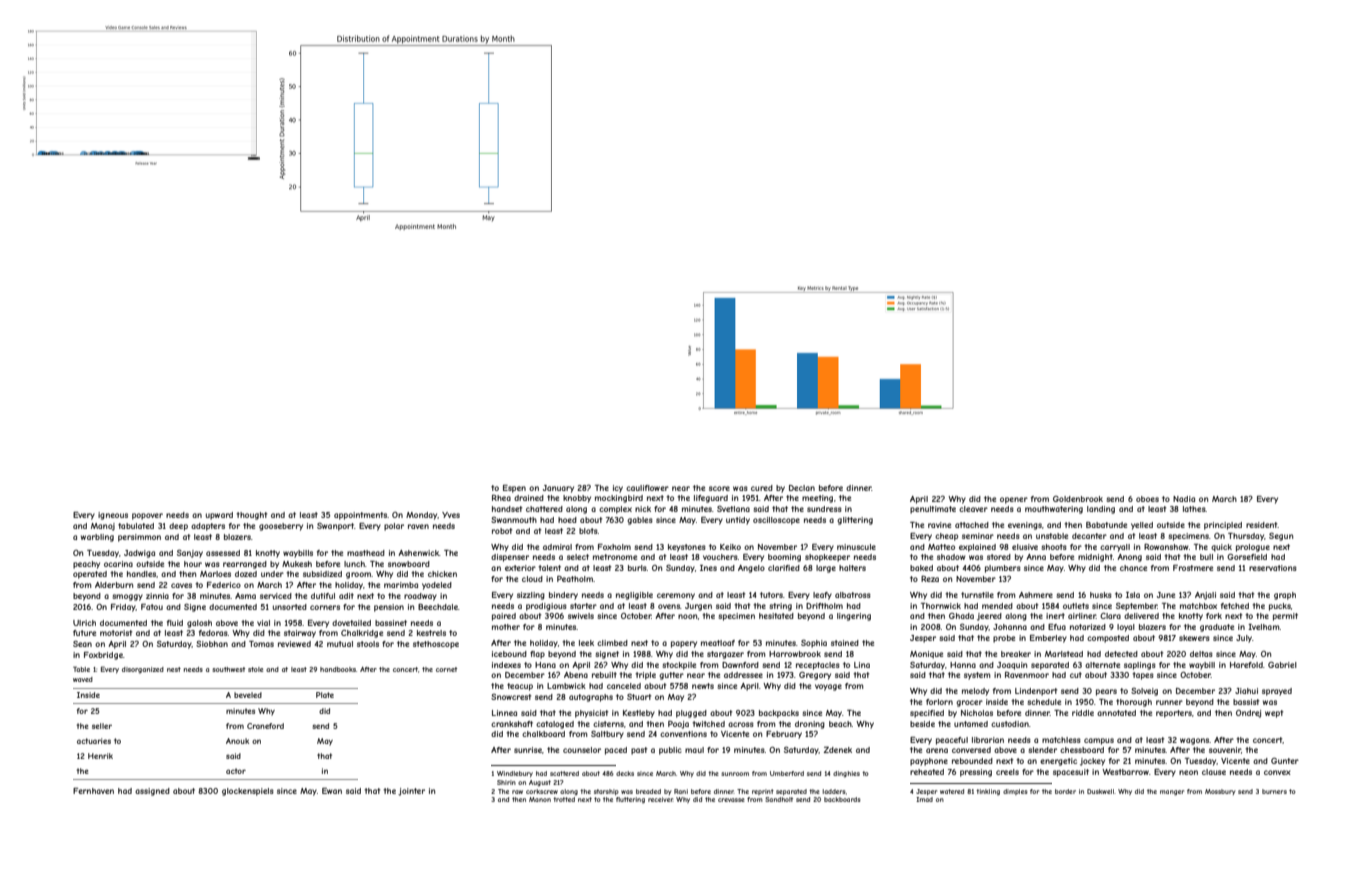 The width and height of the screenshot is (1372, 887). What do you see at coordinates (236, 771) in the screenshot?
I see `actor` at bounding box center [236, 771].
